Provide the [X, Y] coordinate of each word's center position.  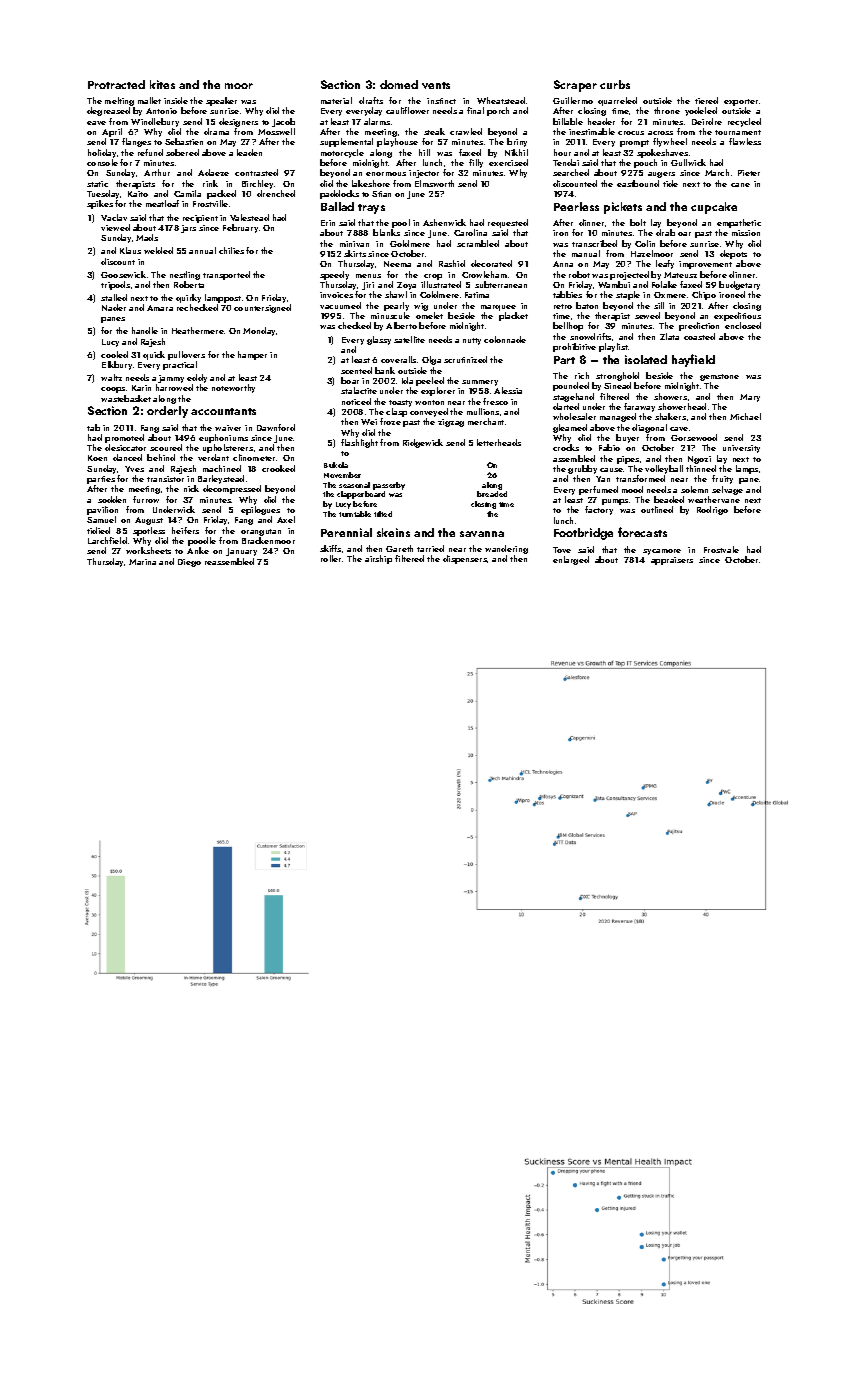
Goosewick [123, 274]
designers [238, 122]
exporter [741, 102]
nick [191, 488]
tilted [383, 514]
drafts [371, 100]
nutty [472, 341]
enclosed [743, 325]
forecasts [642, 532]
